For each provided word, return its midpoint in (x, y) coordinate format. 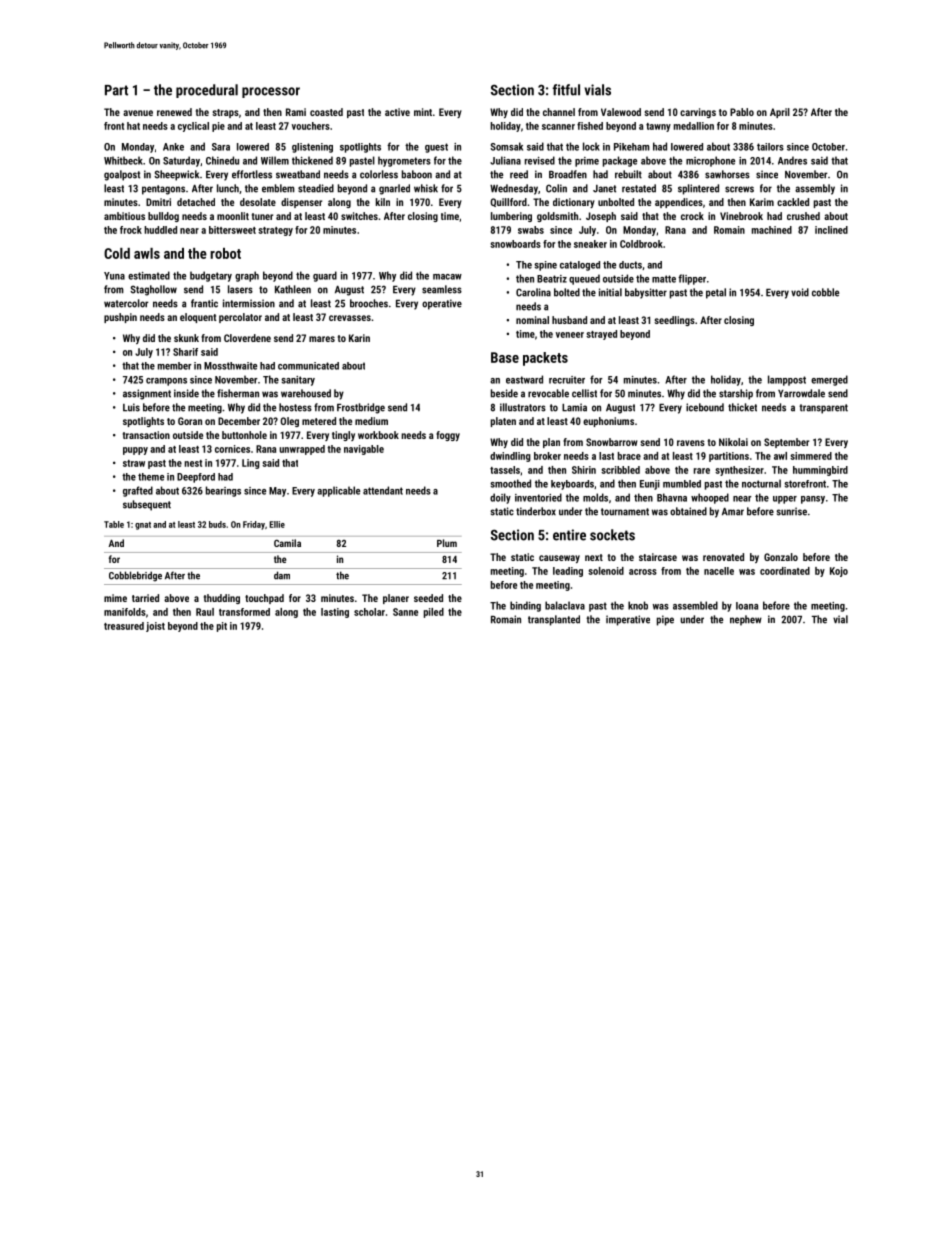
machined (772, 230)
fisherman (238, 393)
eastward (524, 379)
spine (545, 266)
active (397, 112)
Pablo (742, 112)
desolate (258, 202)
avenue (138, 113)
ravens (691, 443)
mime (115, 598)
